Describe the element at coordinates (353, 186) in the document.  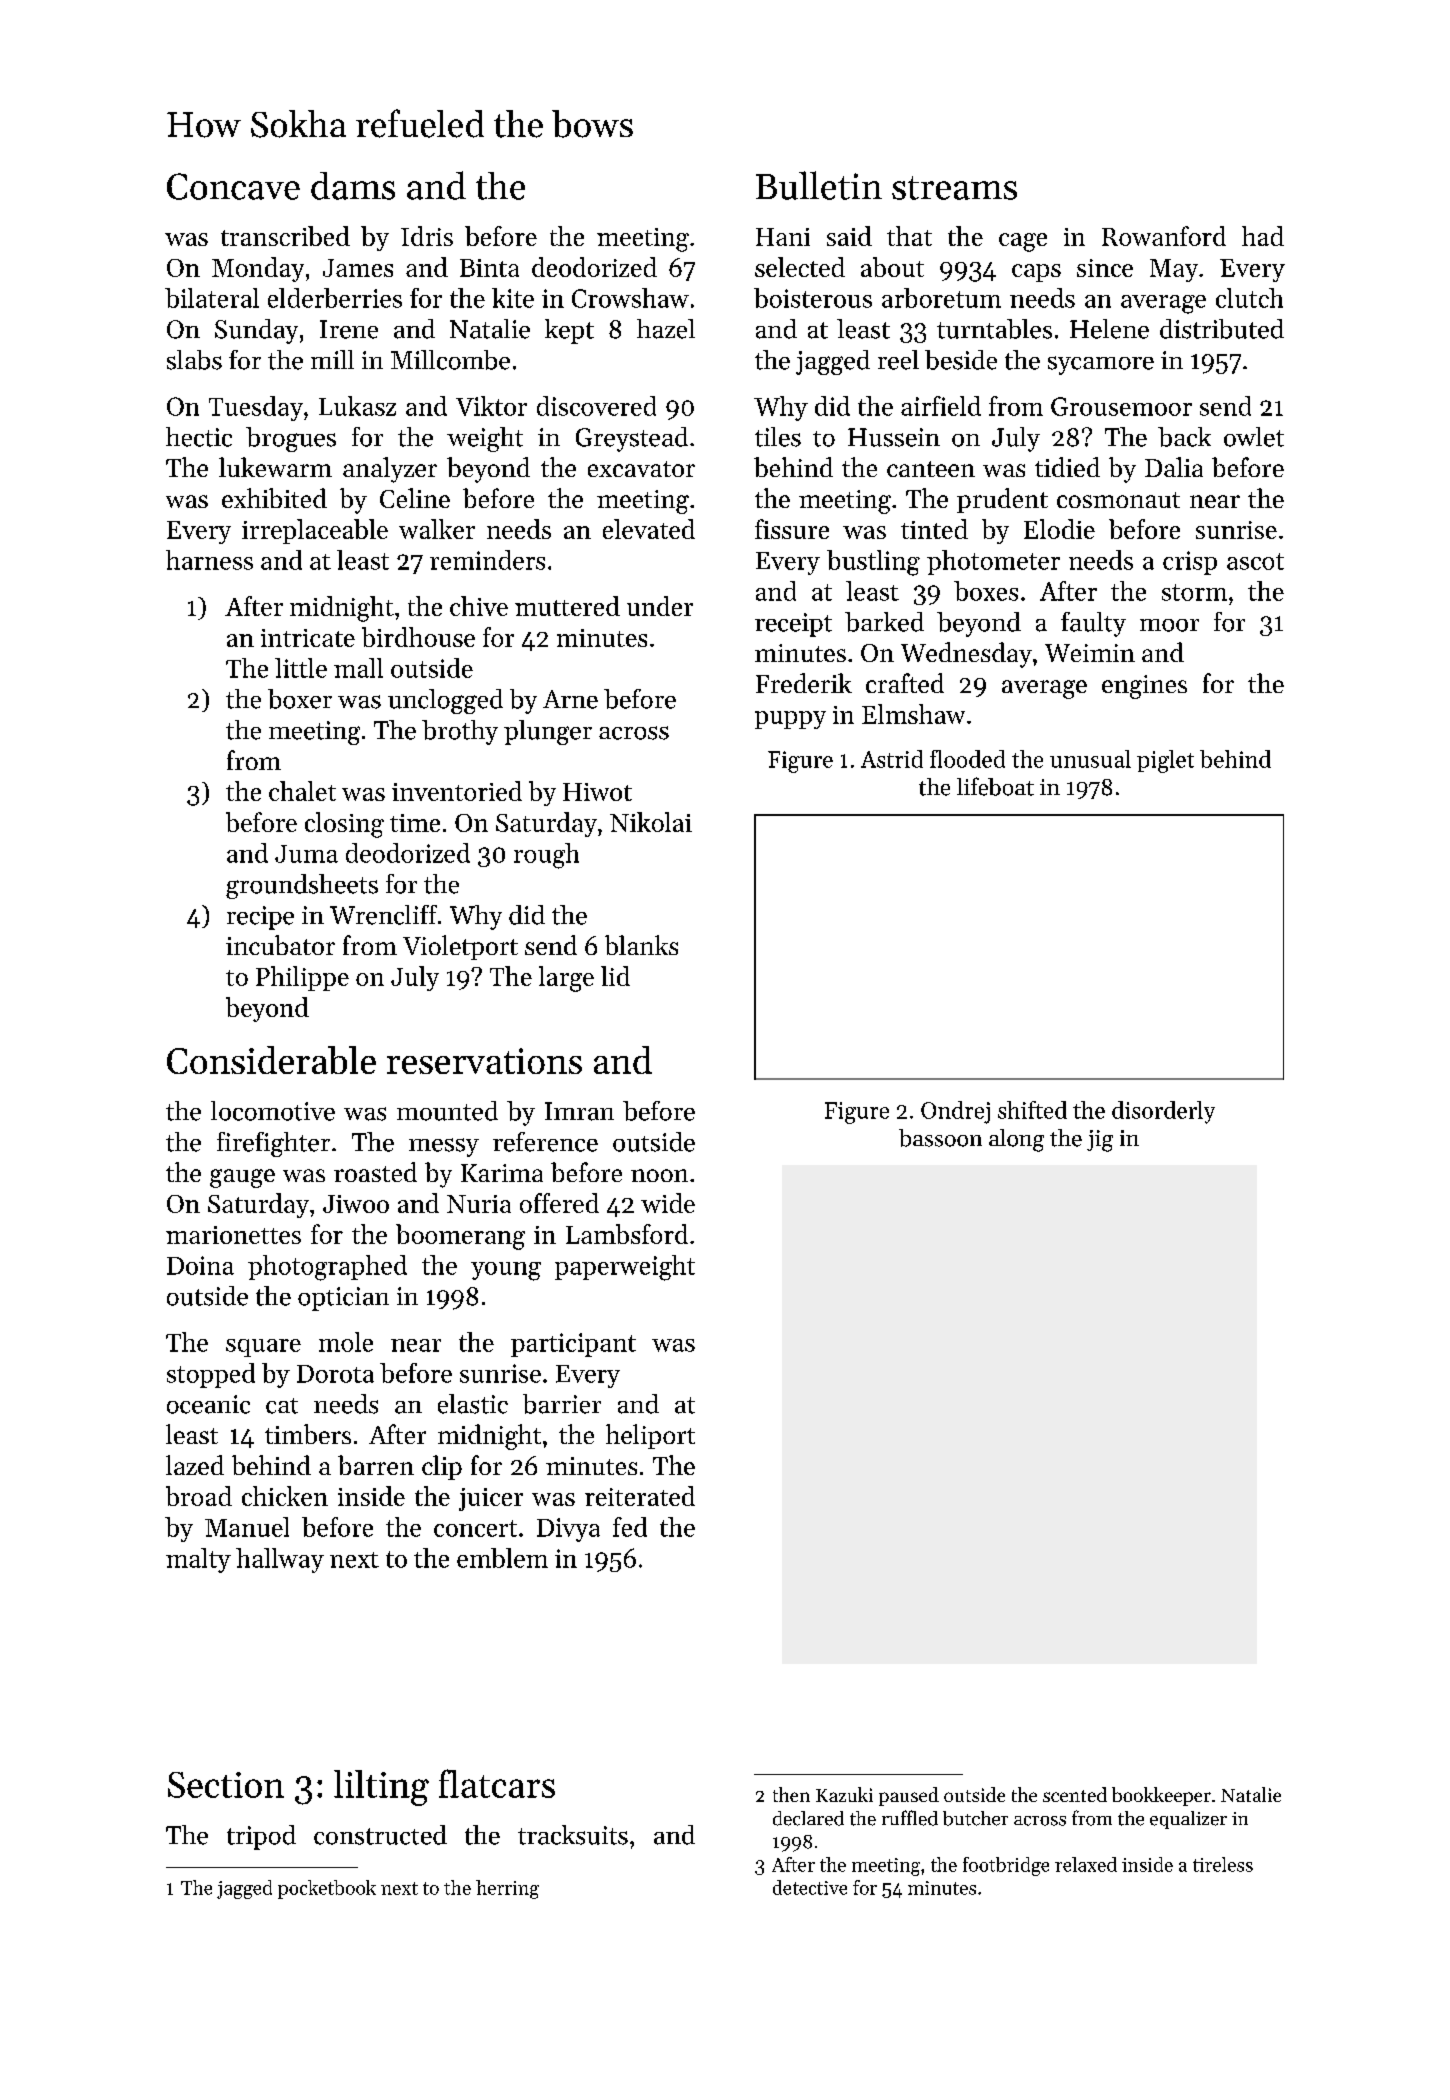
I see `dams` at that location.
